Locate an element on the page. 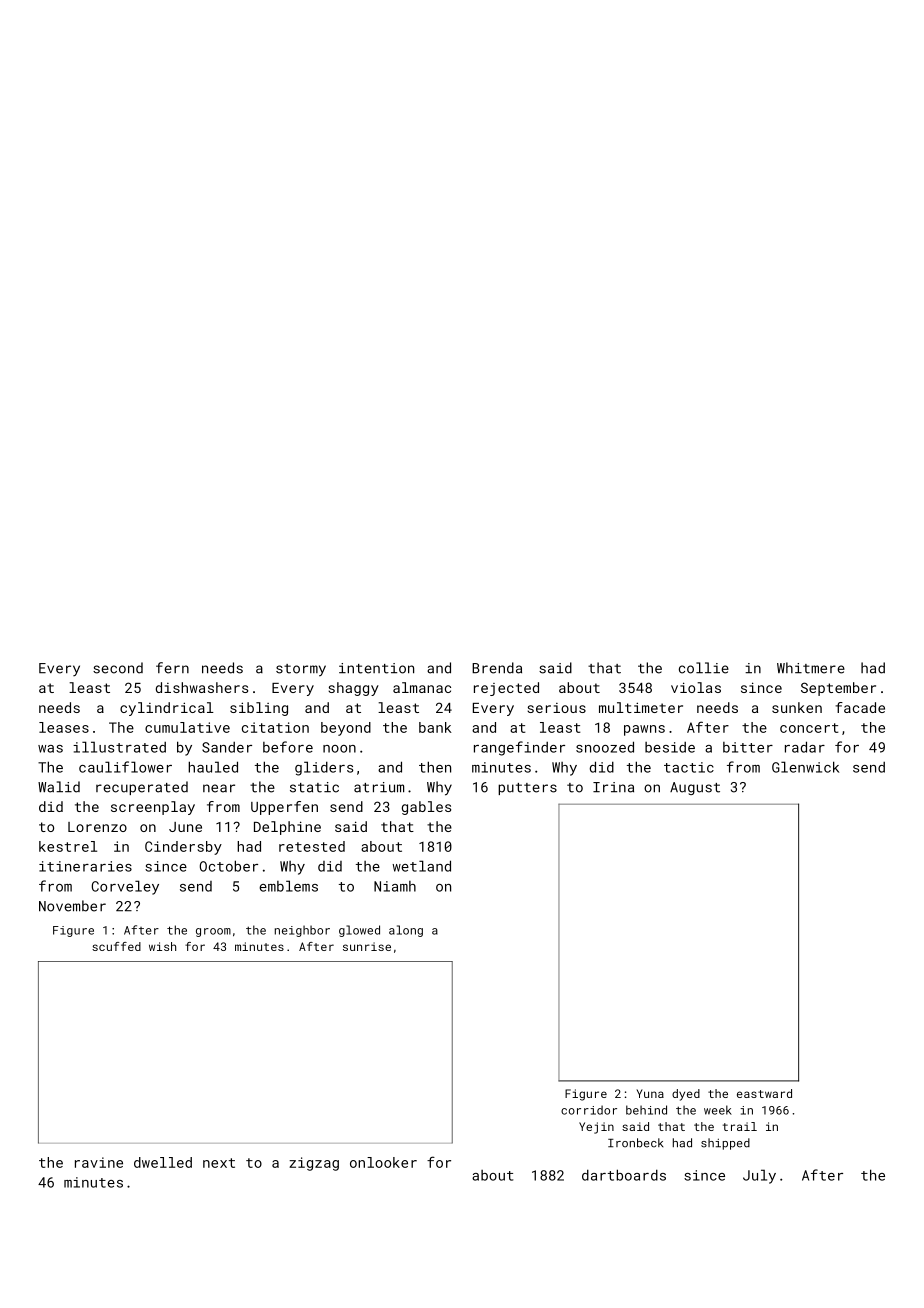 This page has height=1308, width=924. dartboards is located at coordinates (624, 1175).
